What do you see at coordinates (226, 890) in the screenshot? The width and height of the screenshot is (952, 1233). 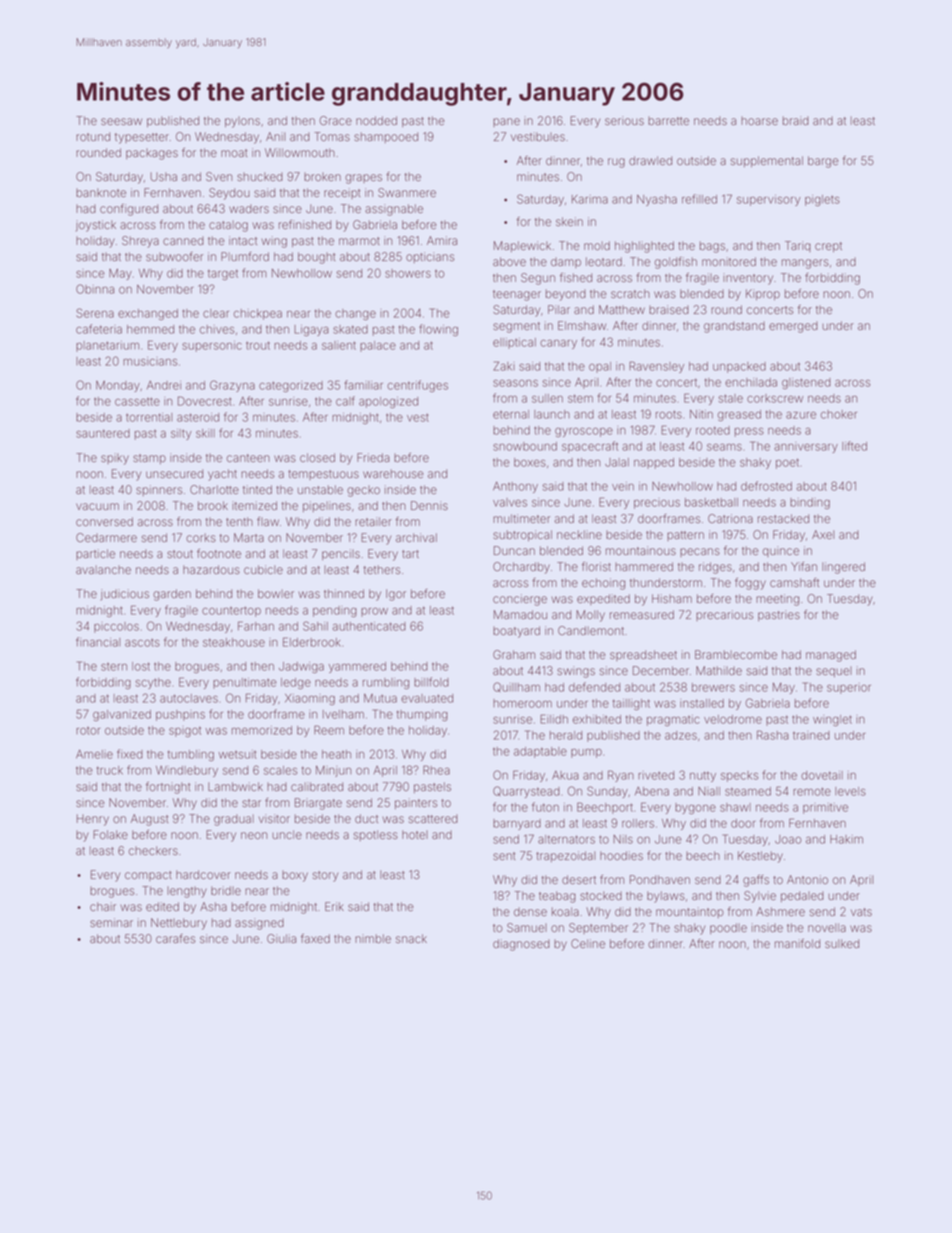 I see `bridle` at bounding box center [226, 890].
